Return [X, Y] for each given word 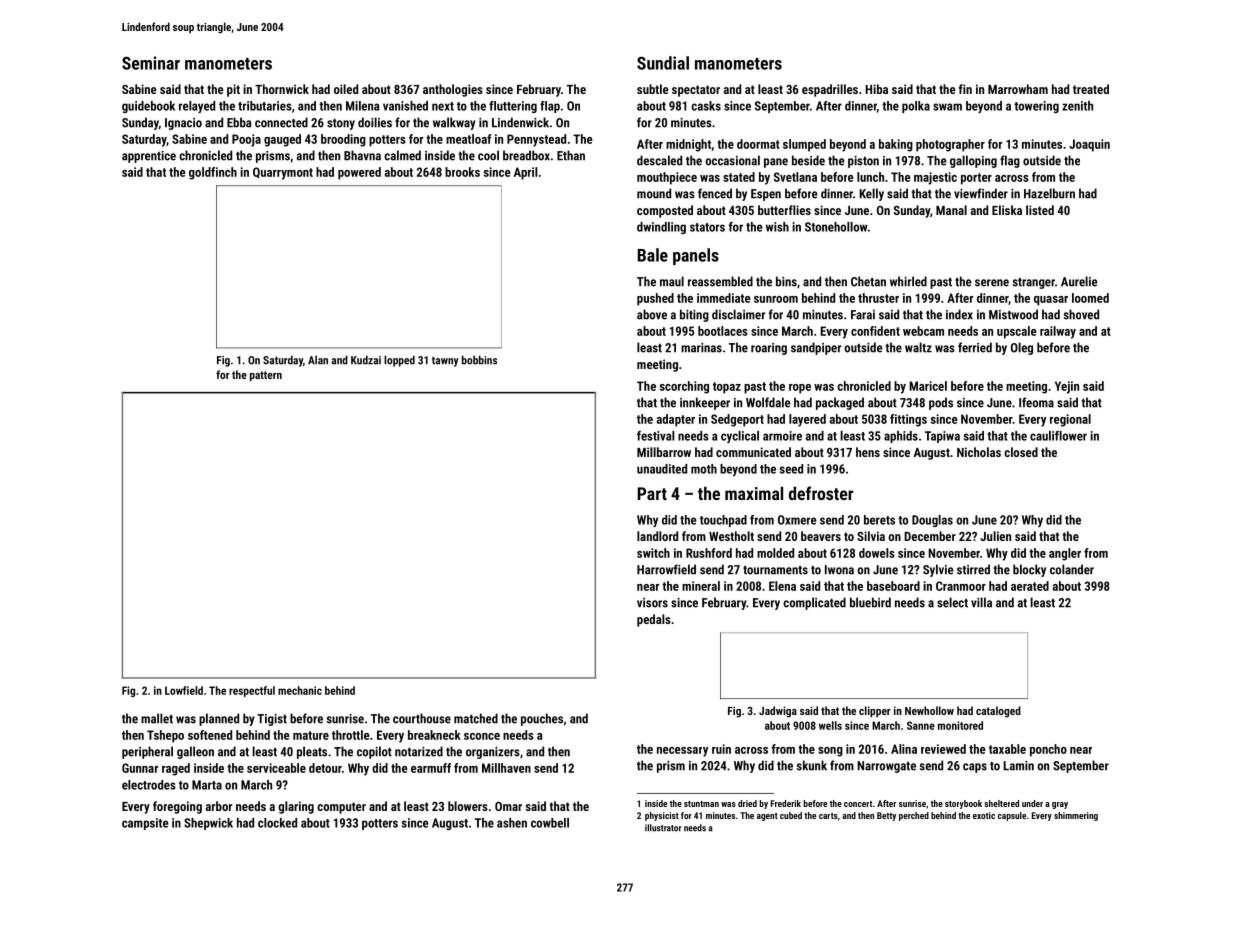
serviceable [276, 768]
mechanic [300, 690]
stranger [1033, 283]
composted [665, 211]
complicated [814, 603]
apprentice [149, 157]
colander [1072, 569]
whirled [908, 281]
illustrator [663, 828]
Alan [318, 360]
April [526, 173]
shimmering [1076, 816]
